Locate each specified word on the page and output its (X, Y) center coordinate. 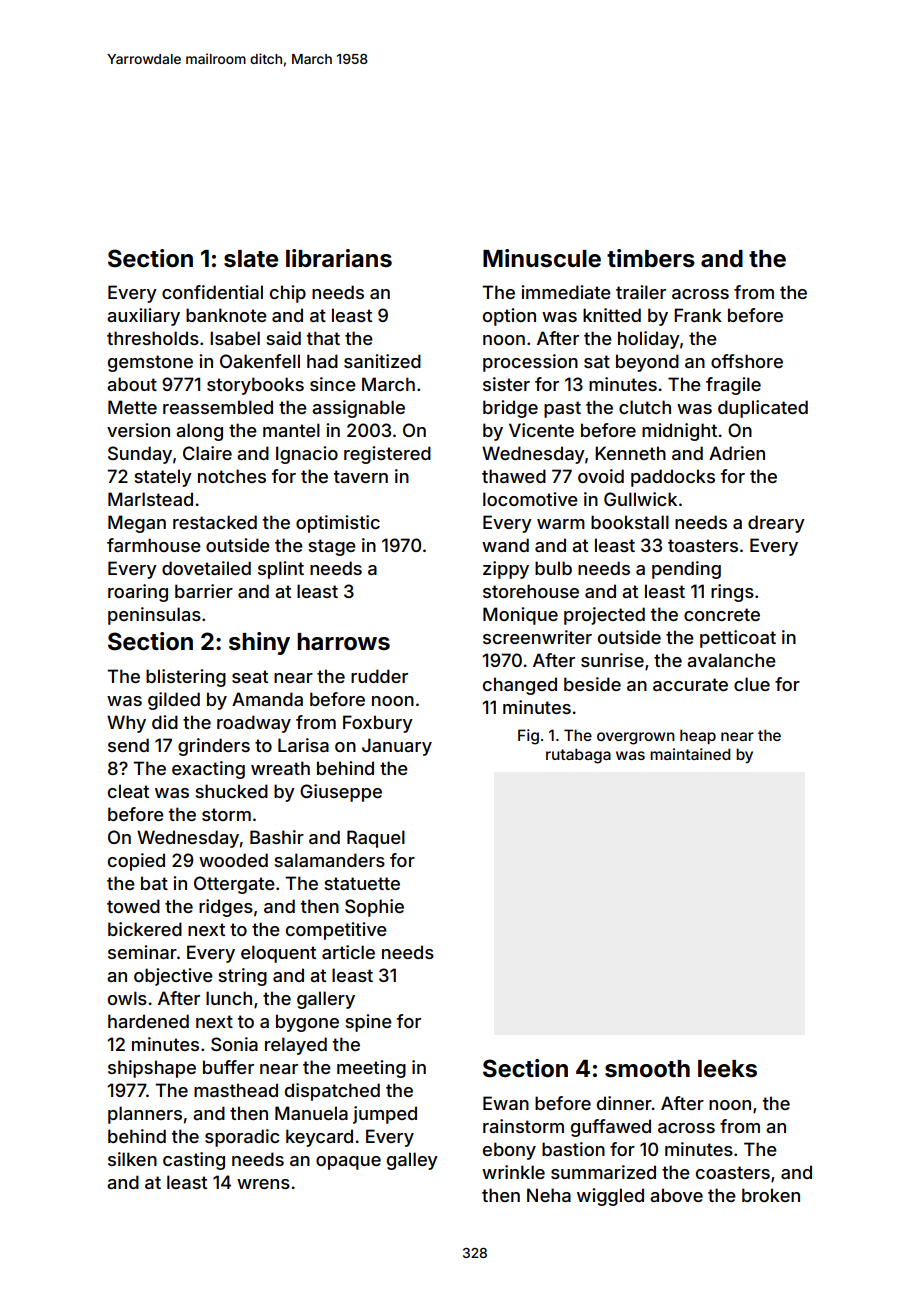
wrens (263, 1184)
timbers (651, 258)
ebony (509, 1151)
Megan (137, 524)
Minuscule (542, 258)
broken (771, 1195)
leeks (727, 1069)
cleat (128, 791)
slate (251, 259)
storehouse (531, 591)
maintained (690, 754)
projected (604, 616)
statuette (362, 883)
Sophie (374, 908)
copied (136, 862)
